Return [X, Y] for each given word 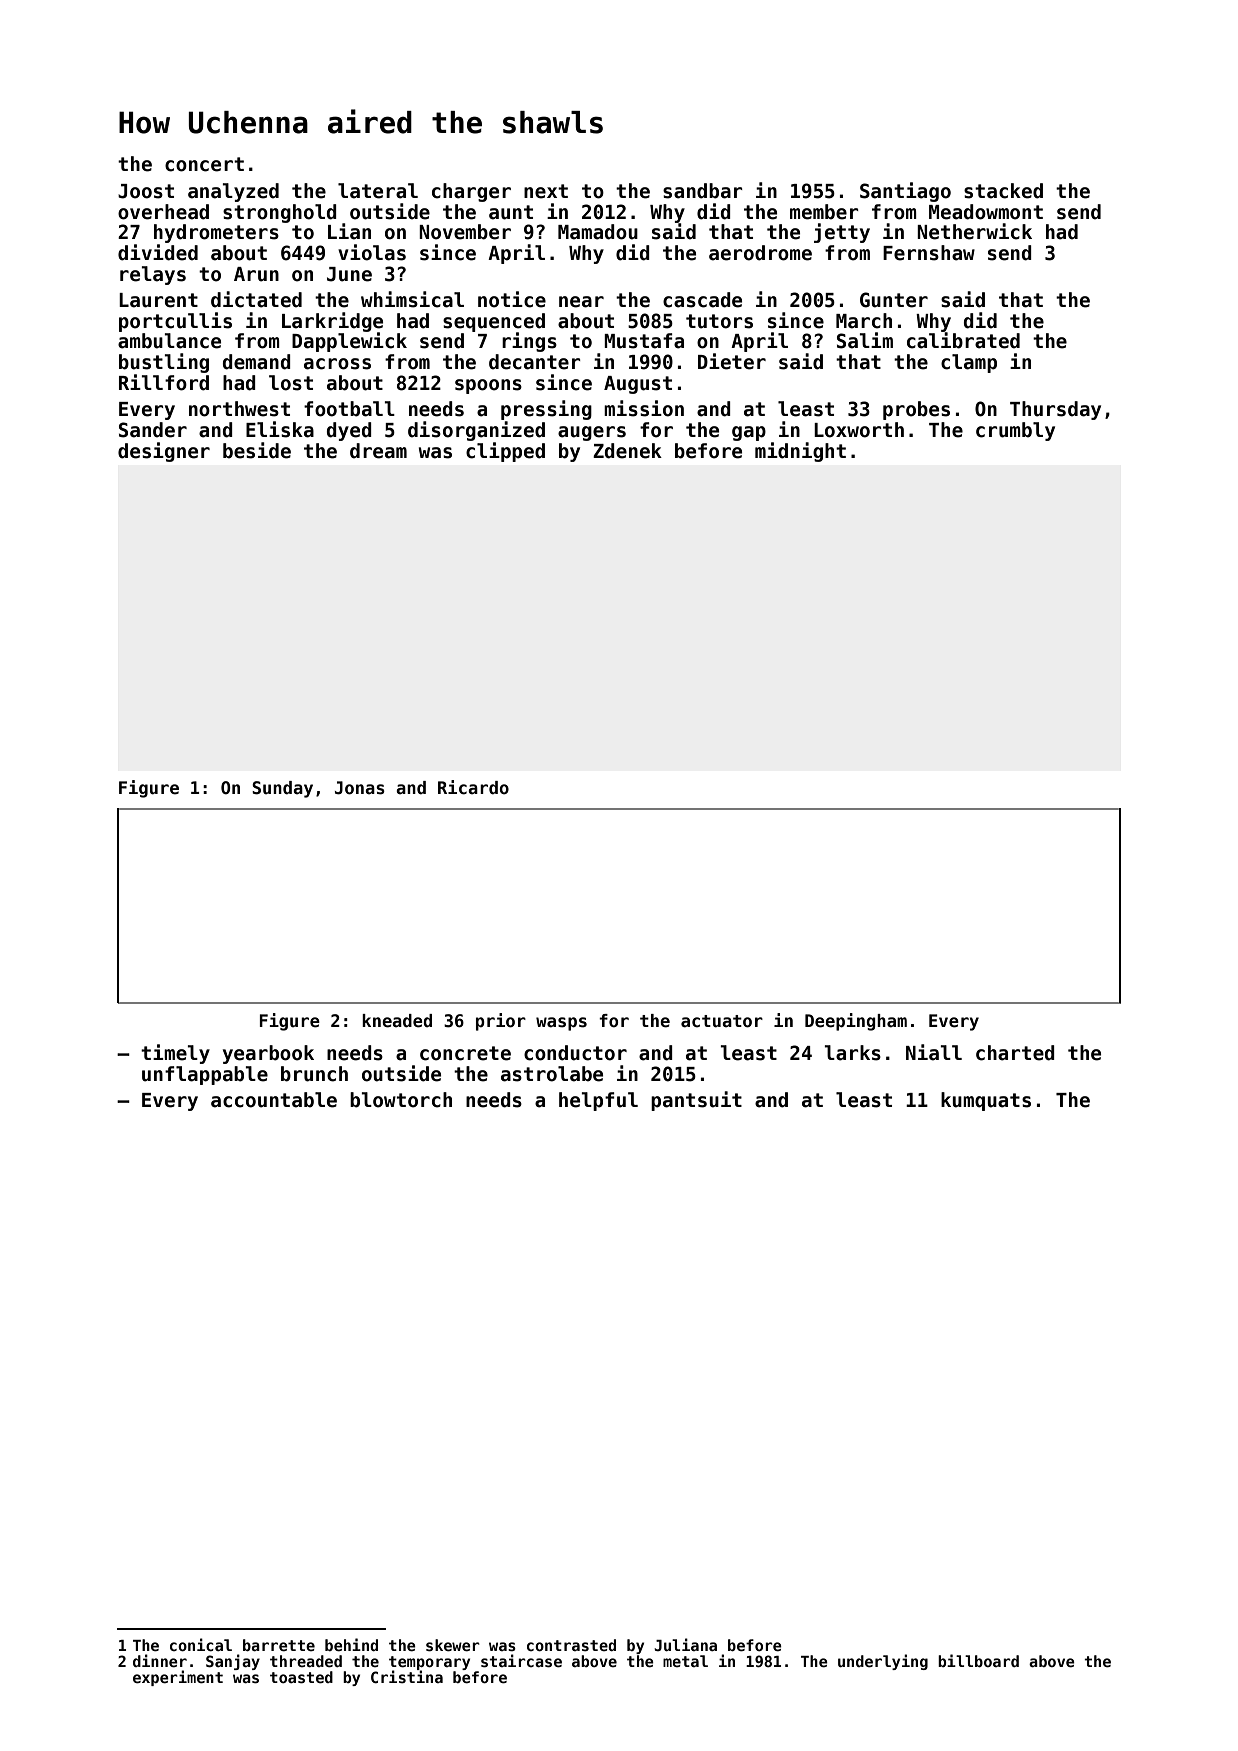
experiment [178, 1678]
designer [164, 452]
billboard [978, 1660]
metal [685, 1661]
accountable [274, 1100]
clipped [505, 452]
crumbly [1015, 431]
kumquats [986, 1101]
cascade [702, 300]
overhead [163, 212]
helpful [598, 1101]
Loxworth [859, 430]
